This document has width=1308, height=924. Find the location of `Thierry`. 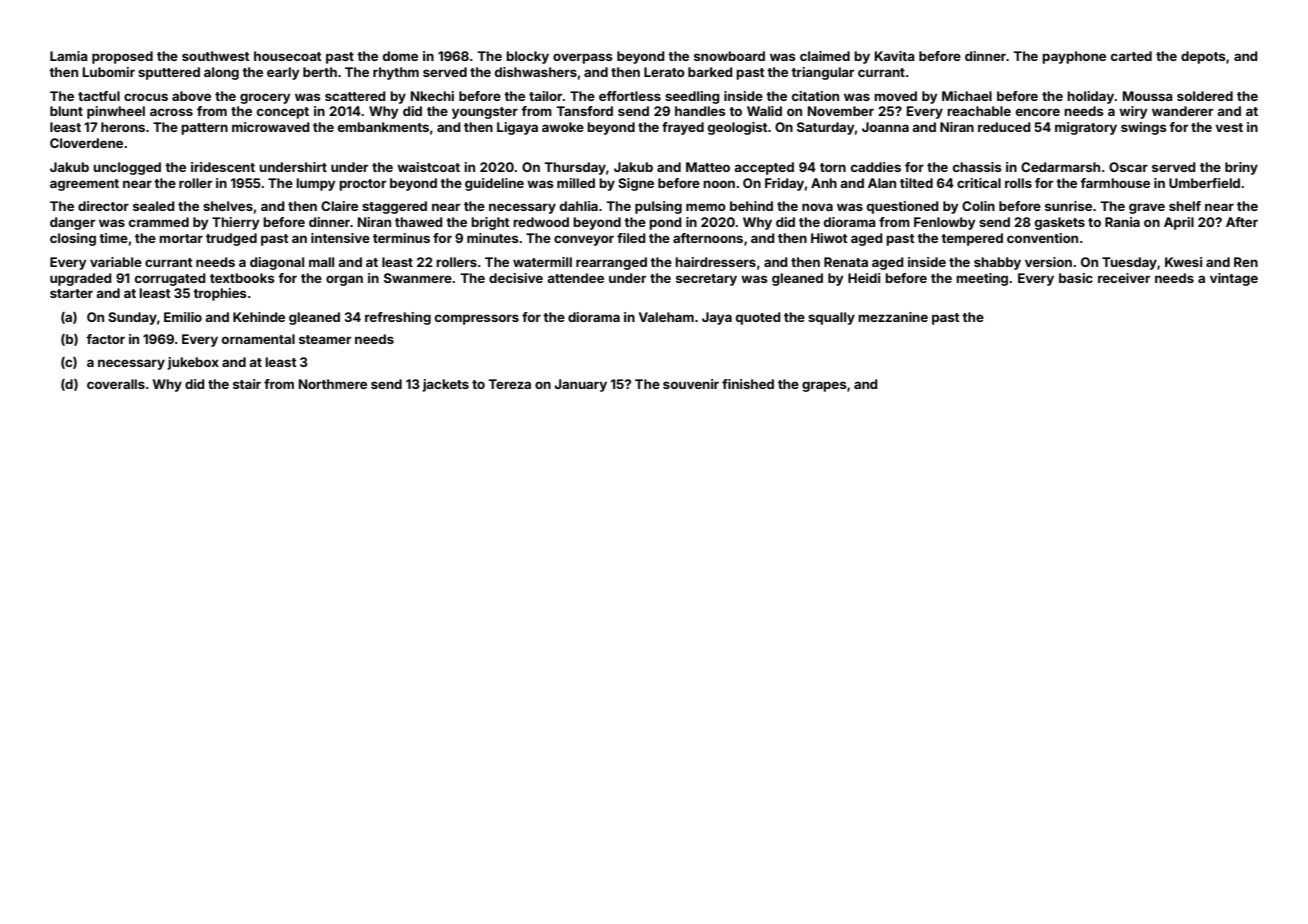

Thierry is located at coordinates (236, 223).
